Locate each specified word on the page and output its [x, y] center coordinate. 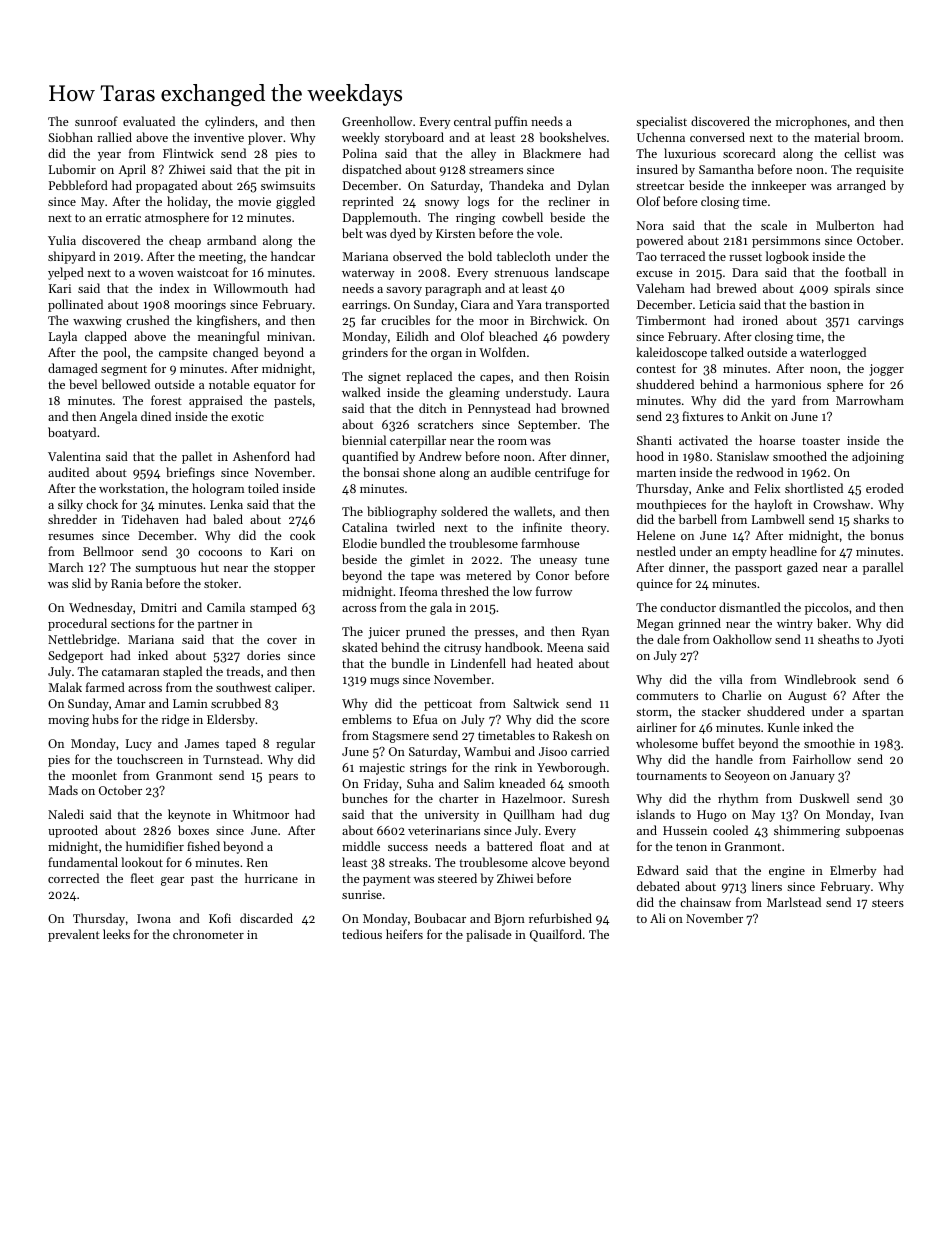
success [408, 848]
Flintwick [188, 153]
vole [548, 233]
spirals [852, 289]
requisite [880, 171]
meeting [221, 258]
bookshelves [572, 137]
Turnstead [231, 759]
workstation [132, 488]
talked [727, 352]
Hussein [685, 830]
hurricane [271, 878]
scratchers [445, 424]
